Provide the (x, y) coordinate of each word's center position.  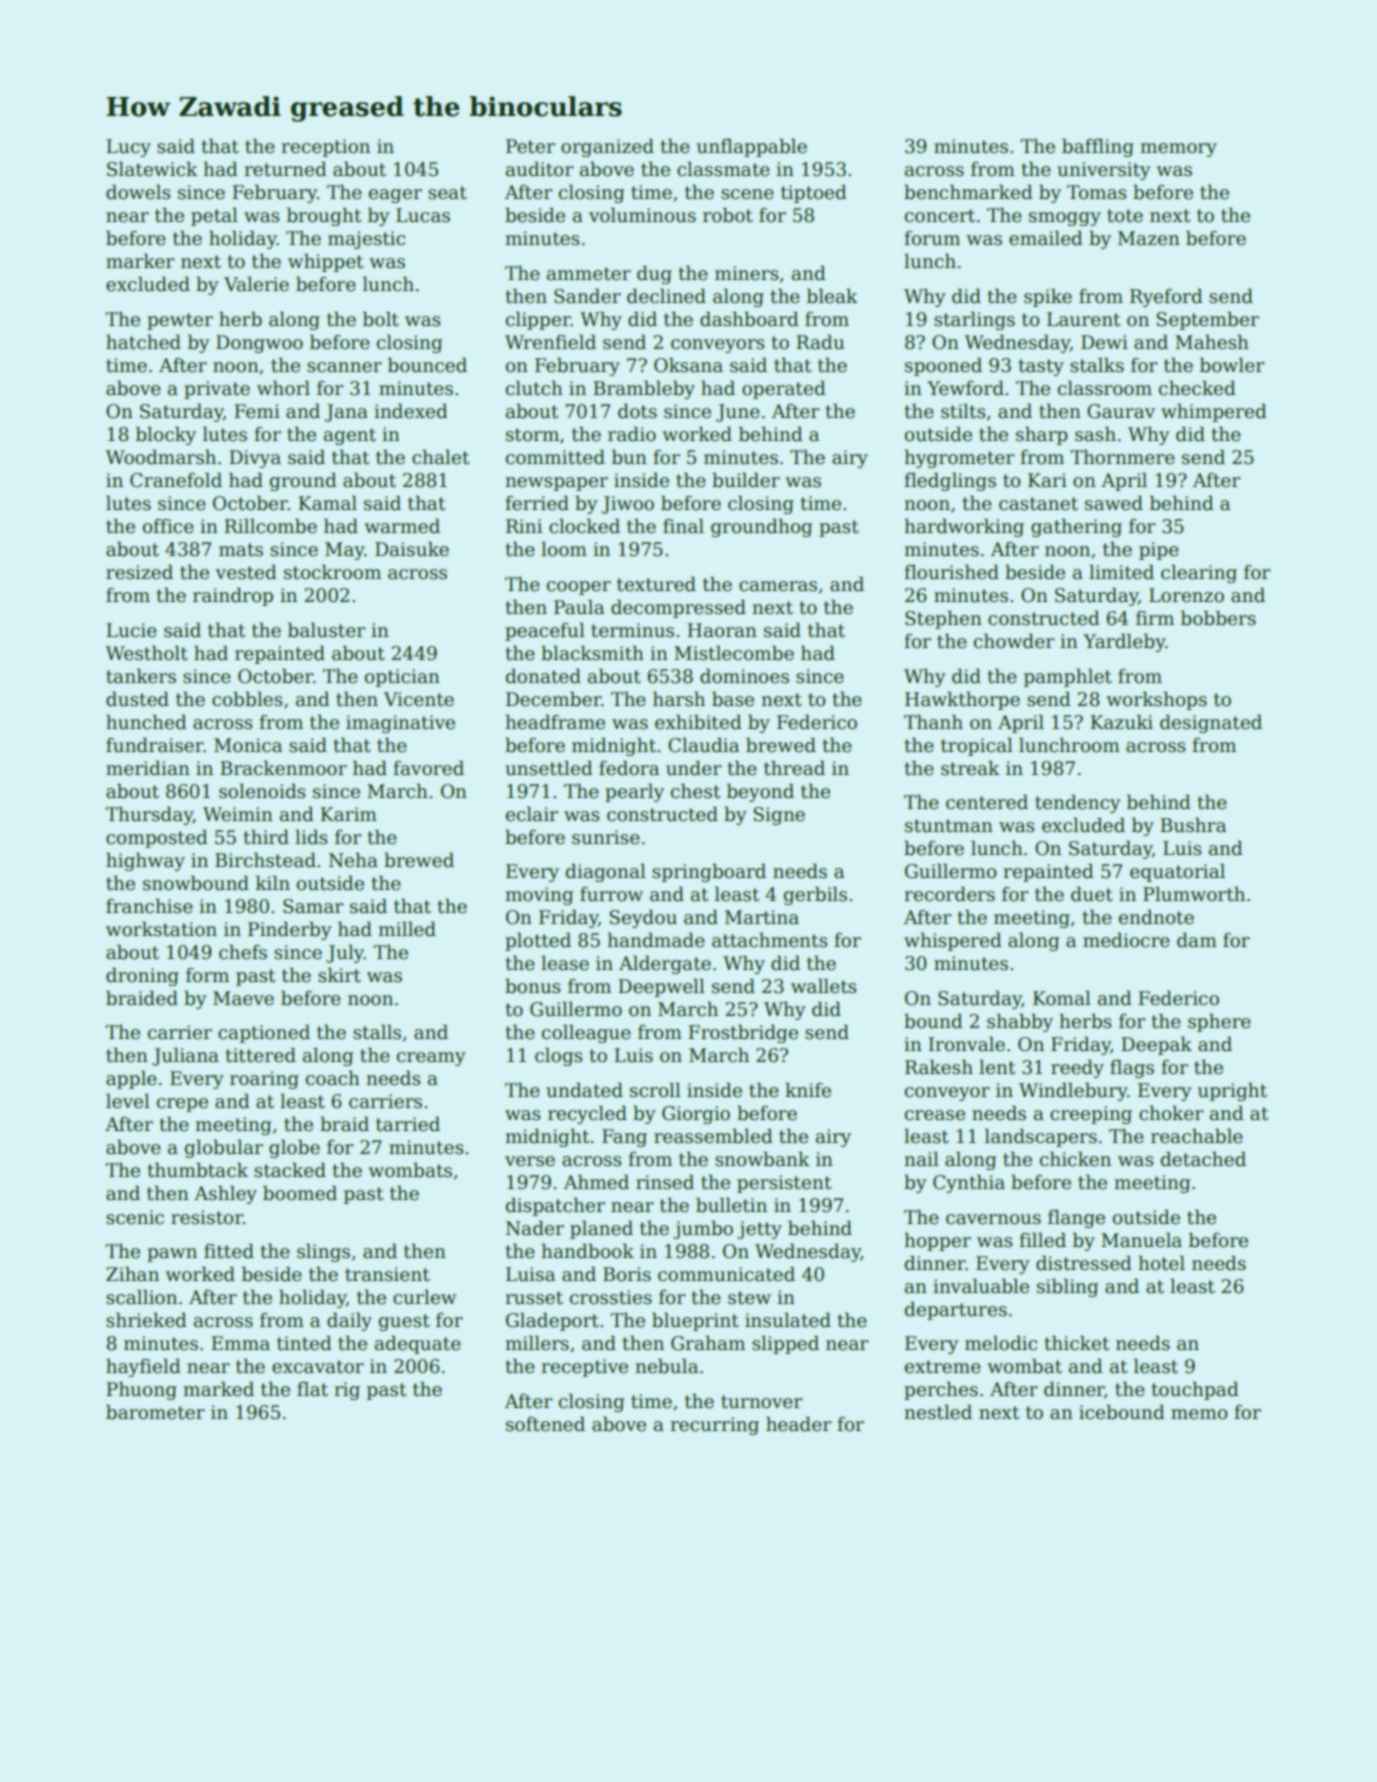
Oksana (688, 365)
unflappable (752, 147)
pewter (180, 321)
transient (387, 1274)
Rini (524, 526)
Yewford (965, 388)
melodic (1001, 1343)
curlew (424, 1297)
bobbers (1218, 618)
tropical (977, 746)
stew (749, 1298)
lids (311, 837)
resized (139, 572)
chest (695, 791)
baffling (1098, 147)
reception (325, 148)
